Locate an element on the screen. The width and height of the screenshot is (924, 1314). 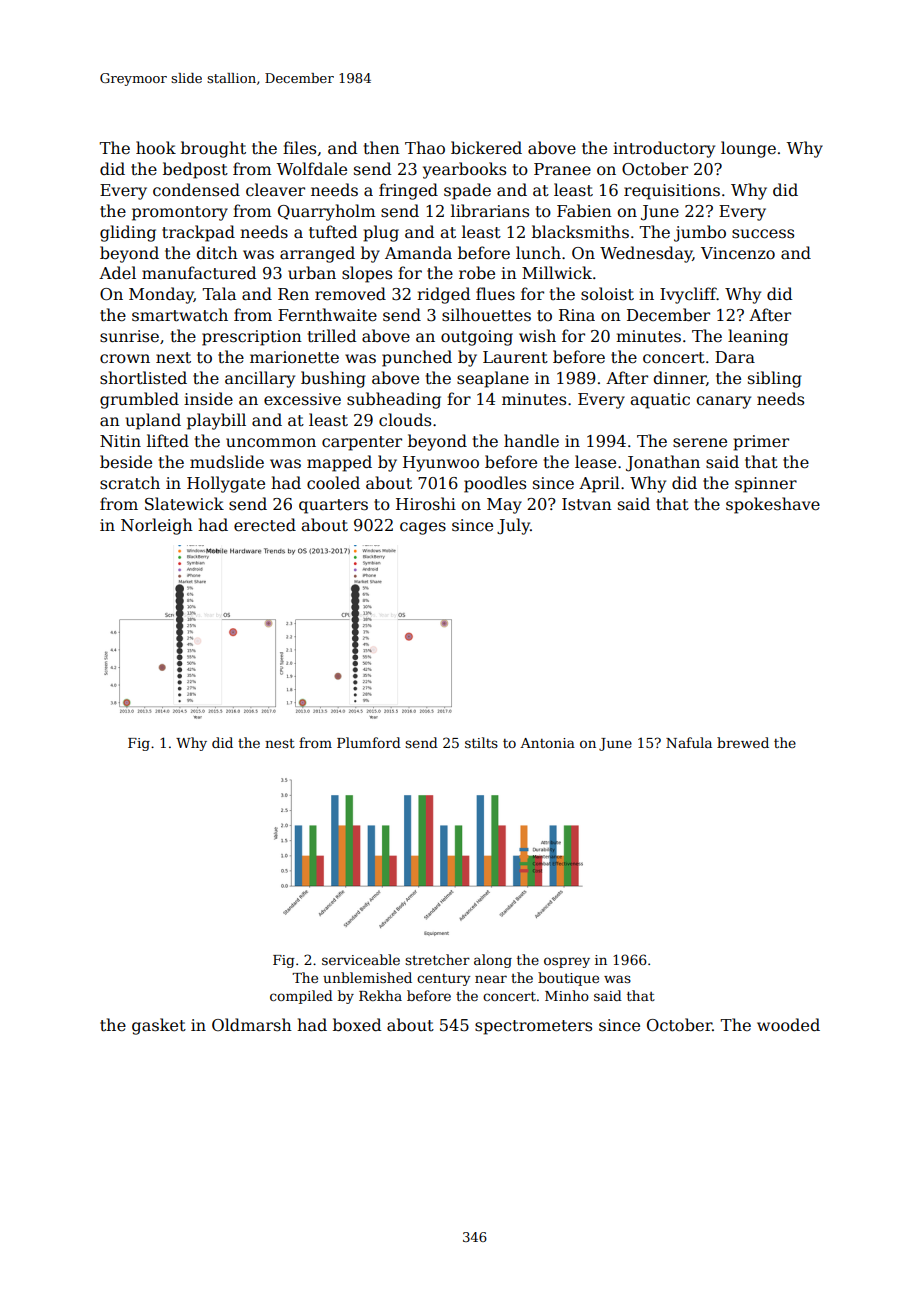
Oldmarsh is located at coordinates (252, 1025).
